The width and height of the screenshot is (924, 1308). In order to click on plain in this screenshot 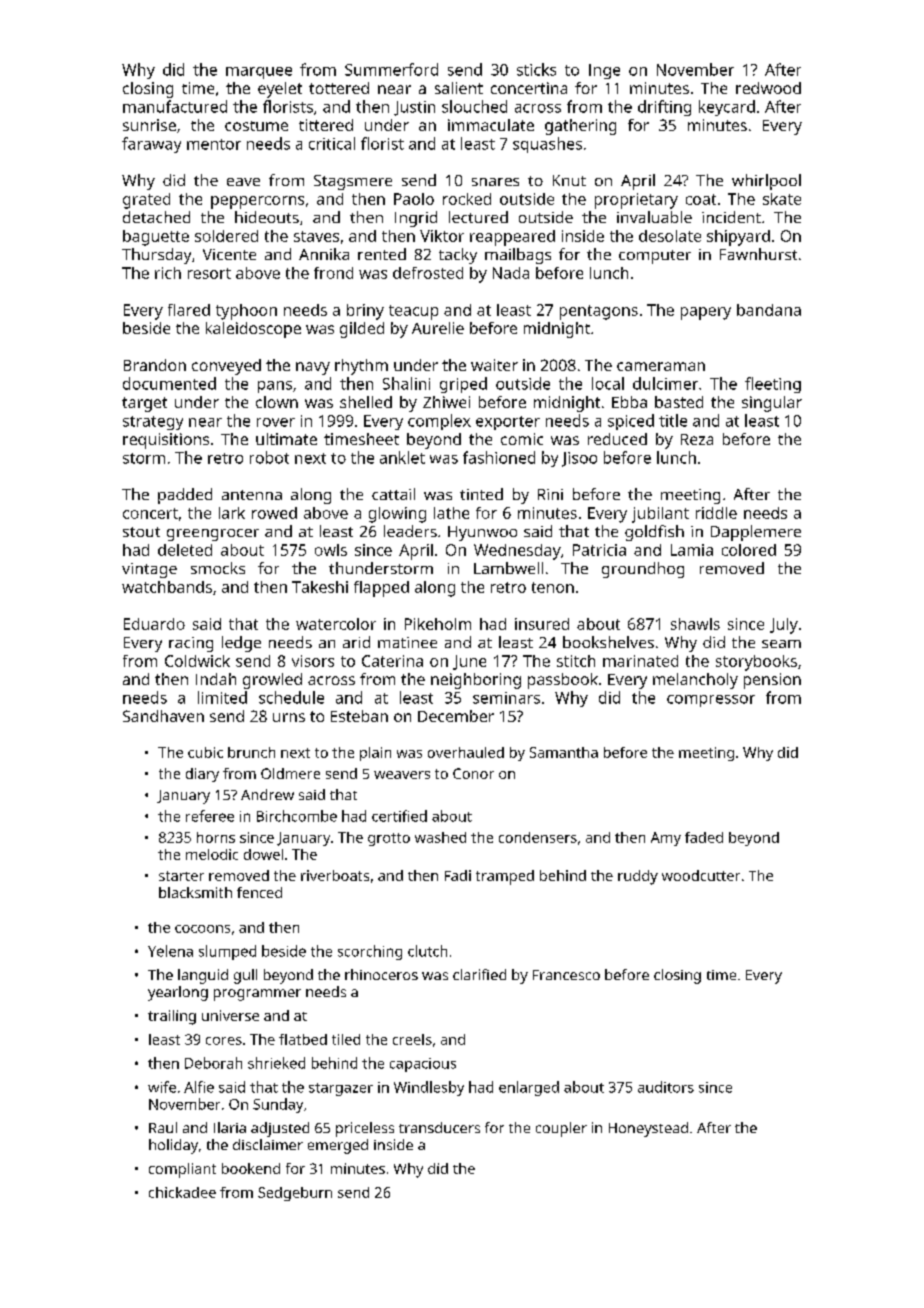, I will do `click(375, 754)`.
